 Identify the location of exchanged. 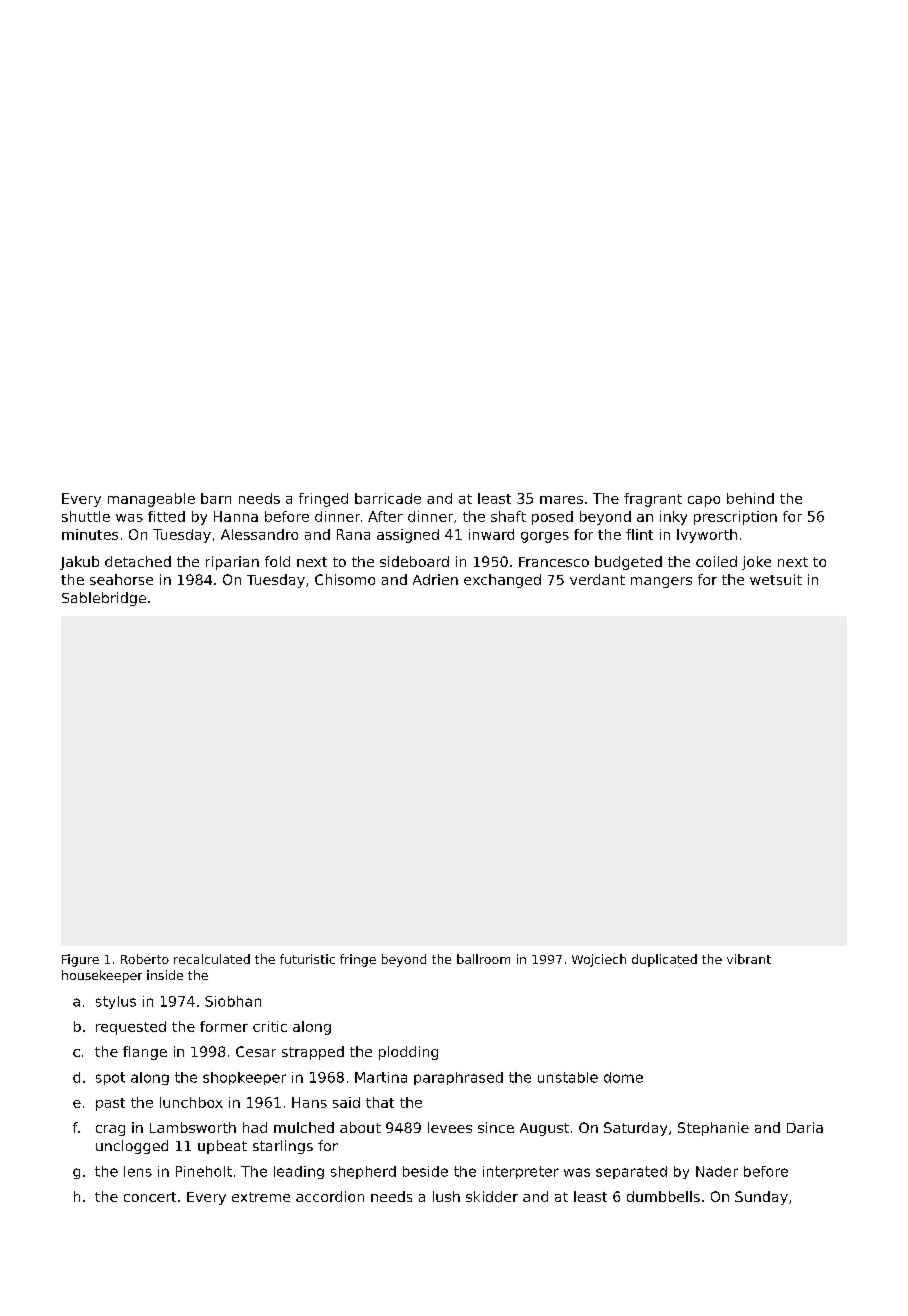
(502, 581).
